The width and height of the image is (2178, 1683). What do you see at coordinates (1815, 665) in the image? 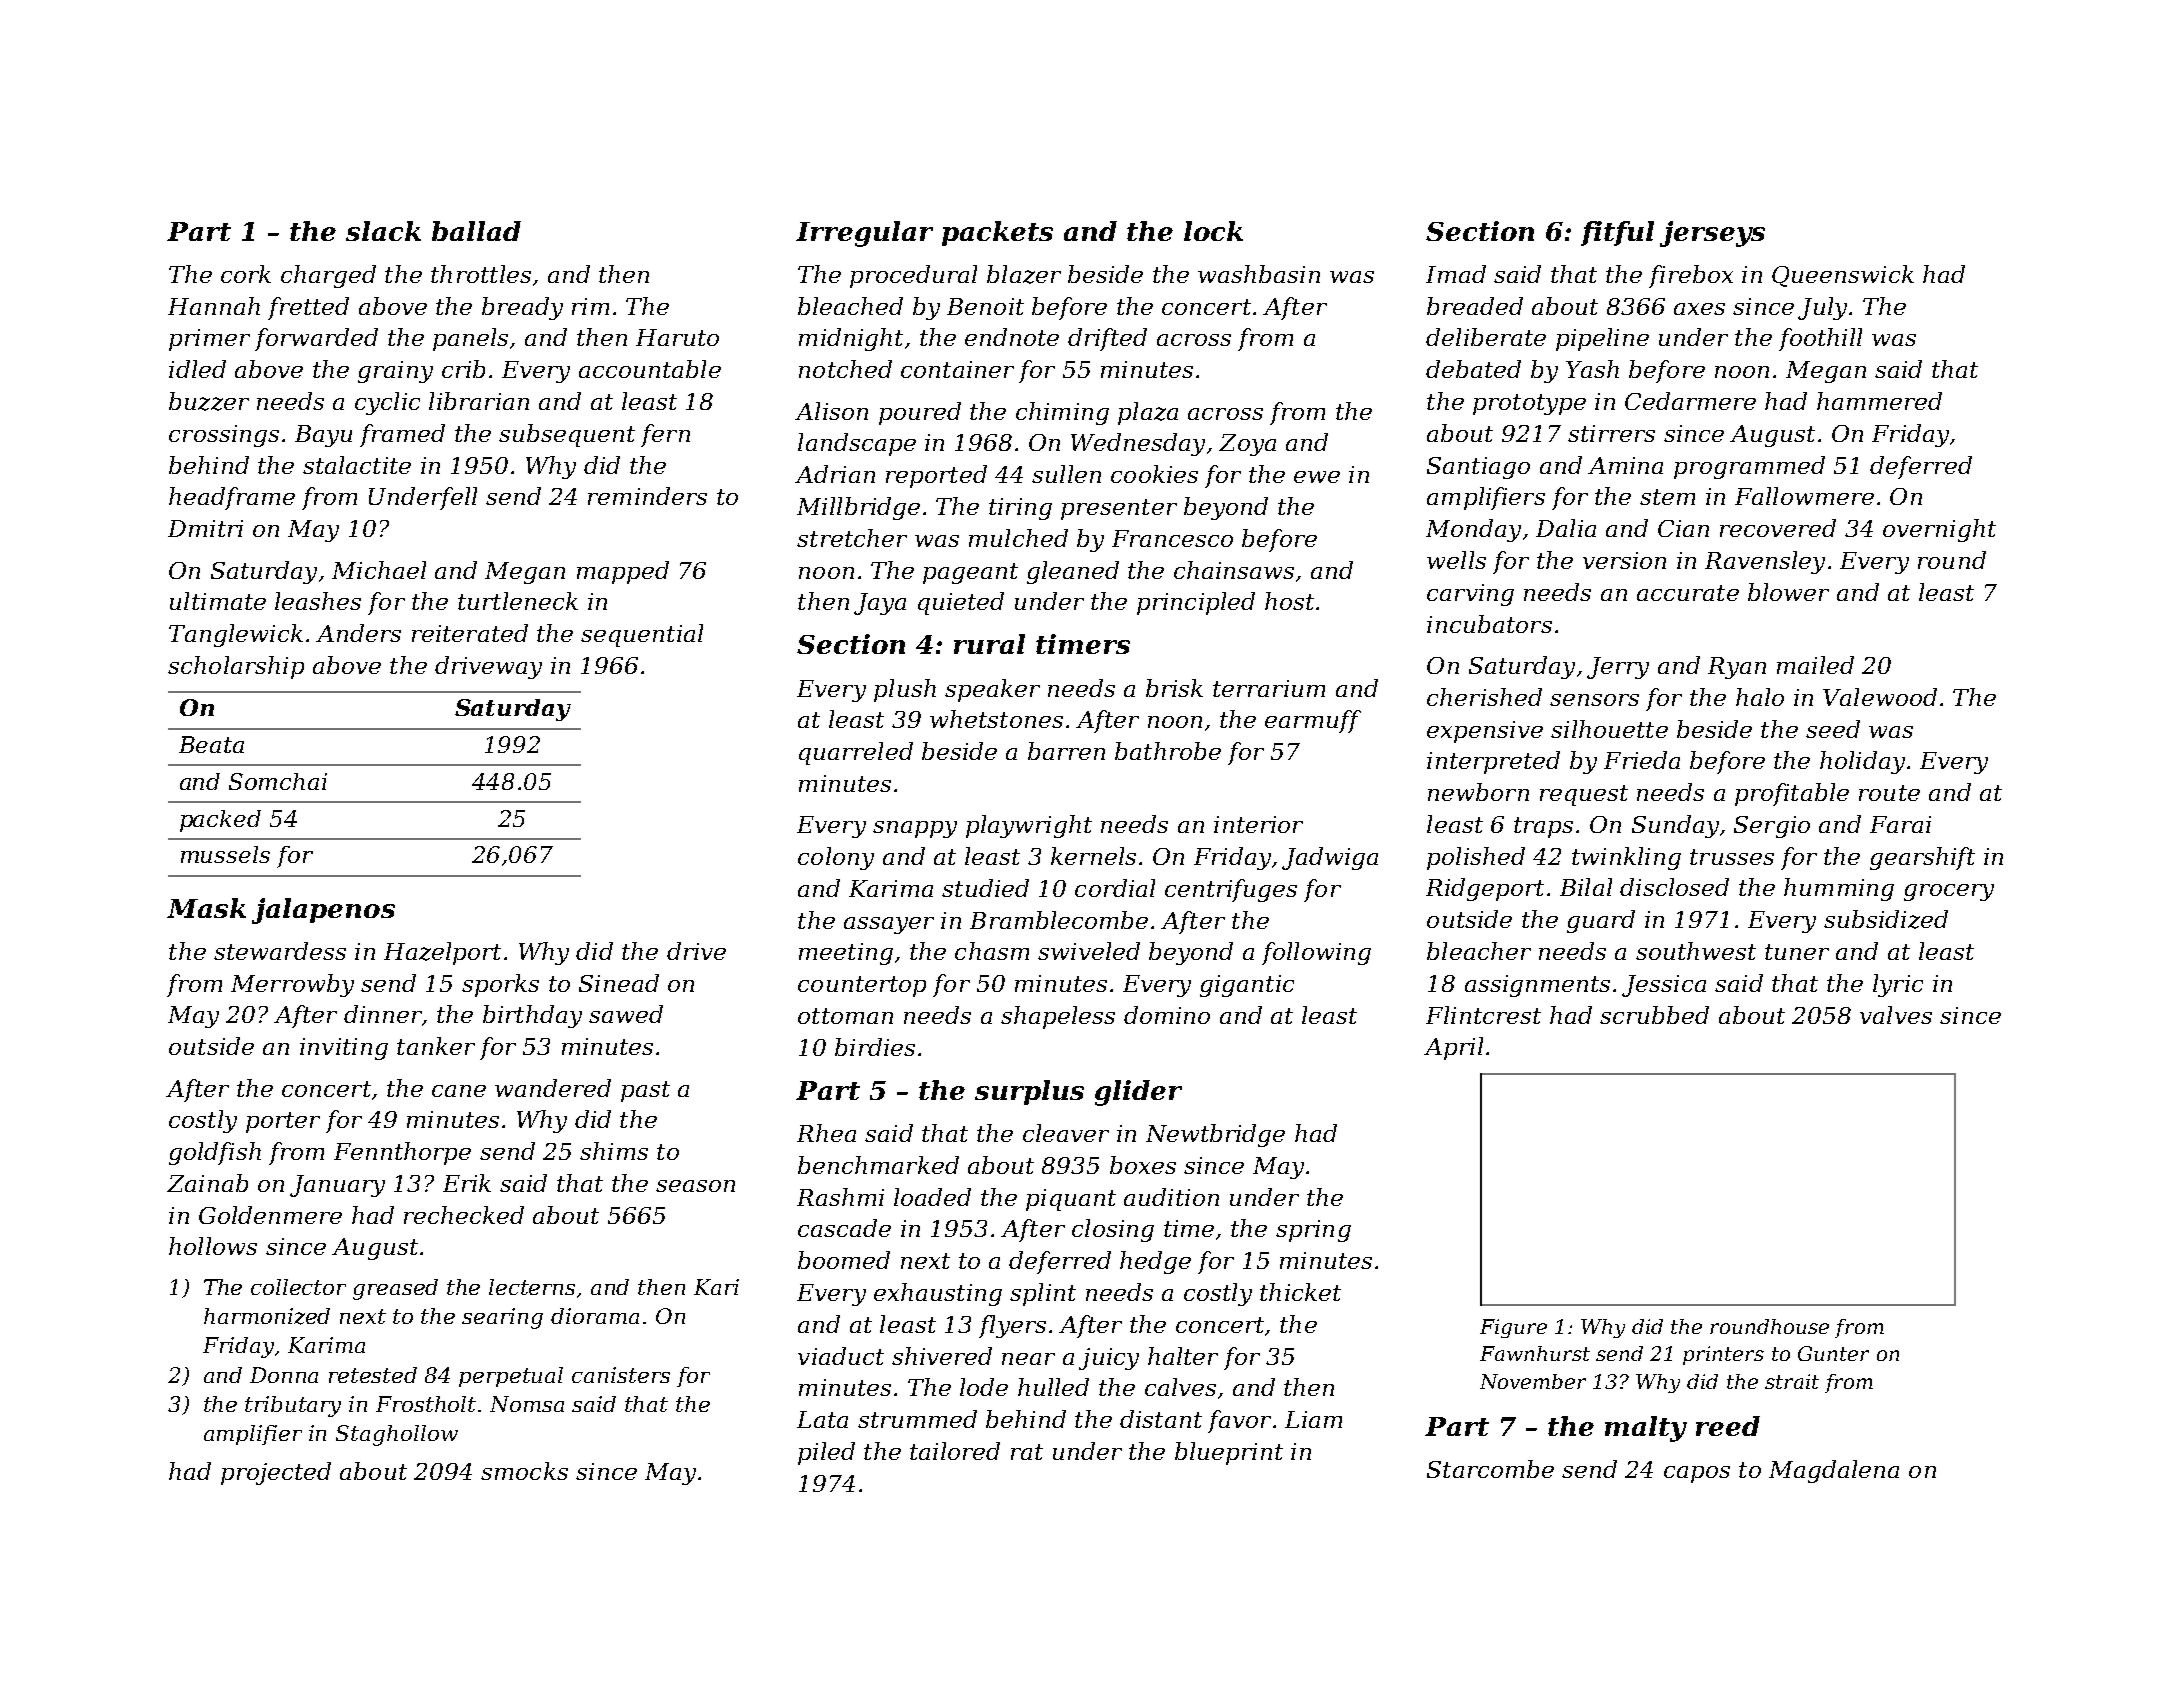
I see `mailed` at bounding box center [1815, 665].
